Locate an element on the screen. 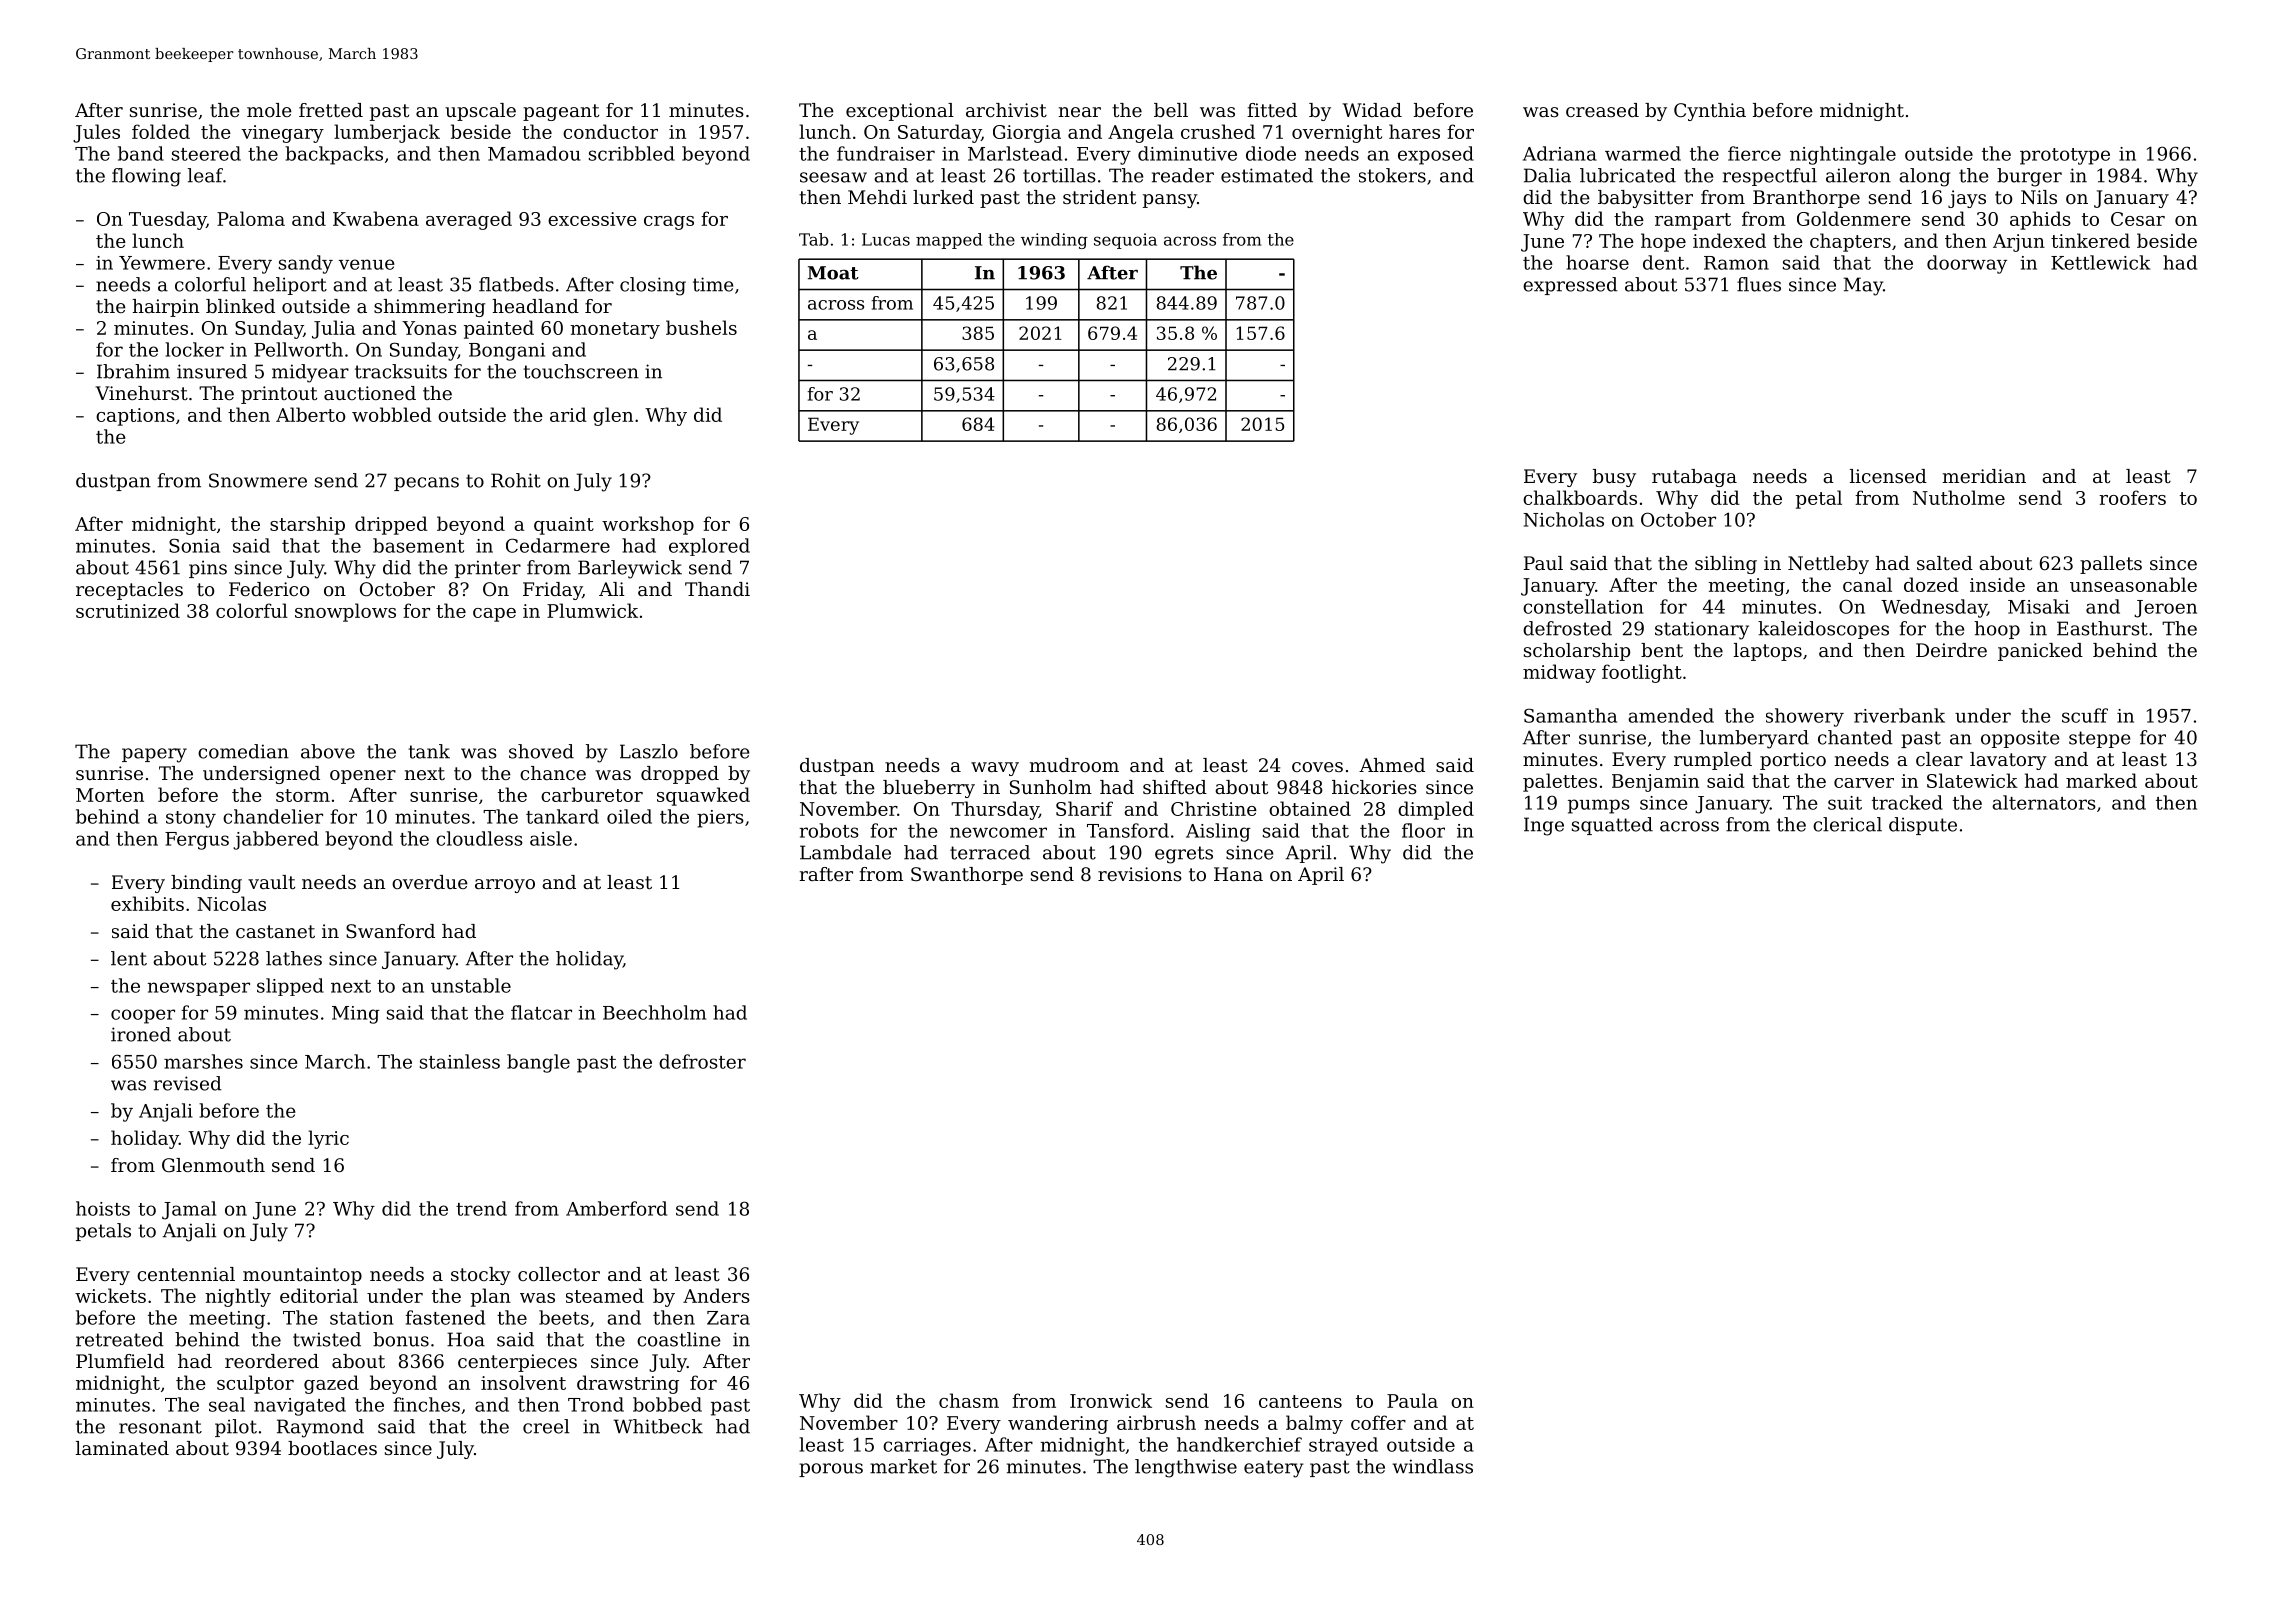  defroster is located at coordinates (702, 1061).
